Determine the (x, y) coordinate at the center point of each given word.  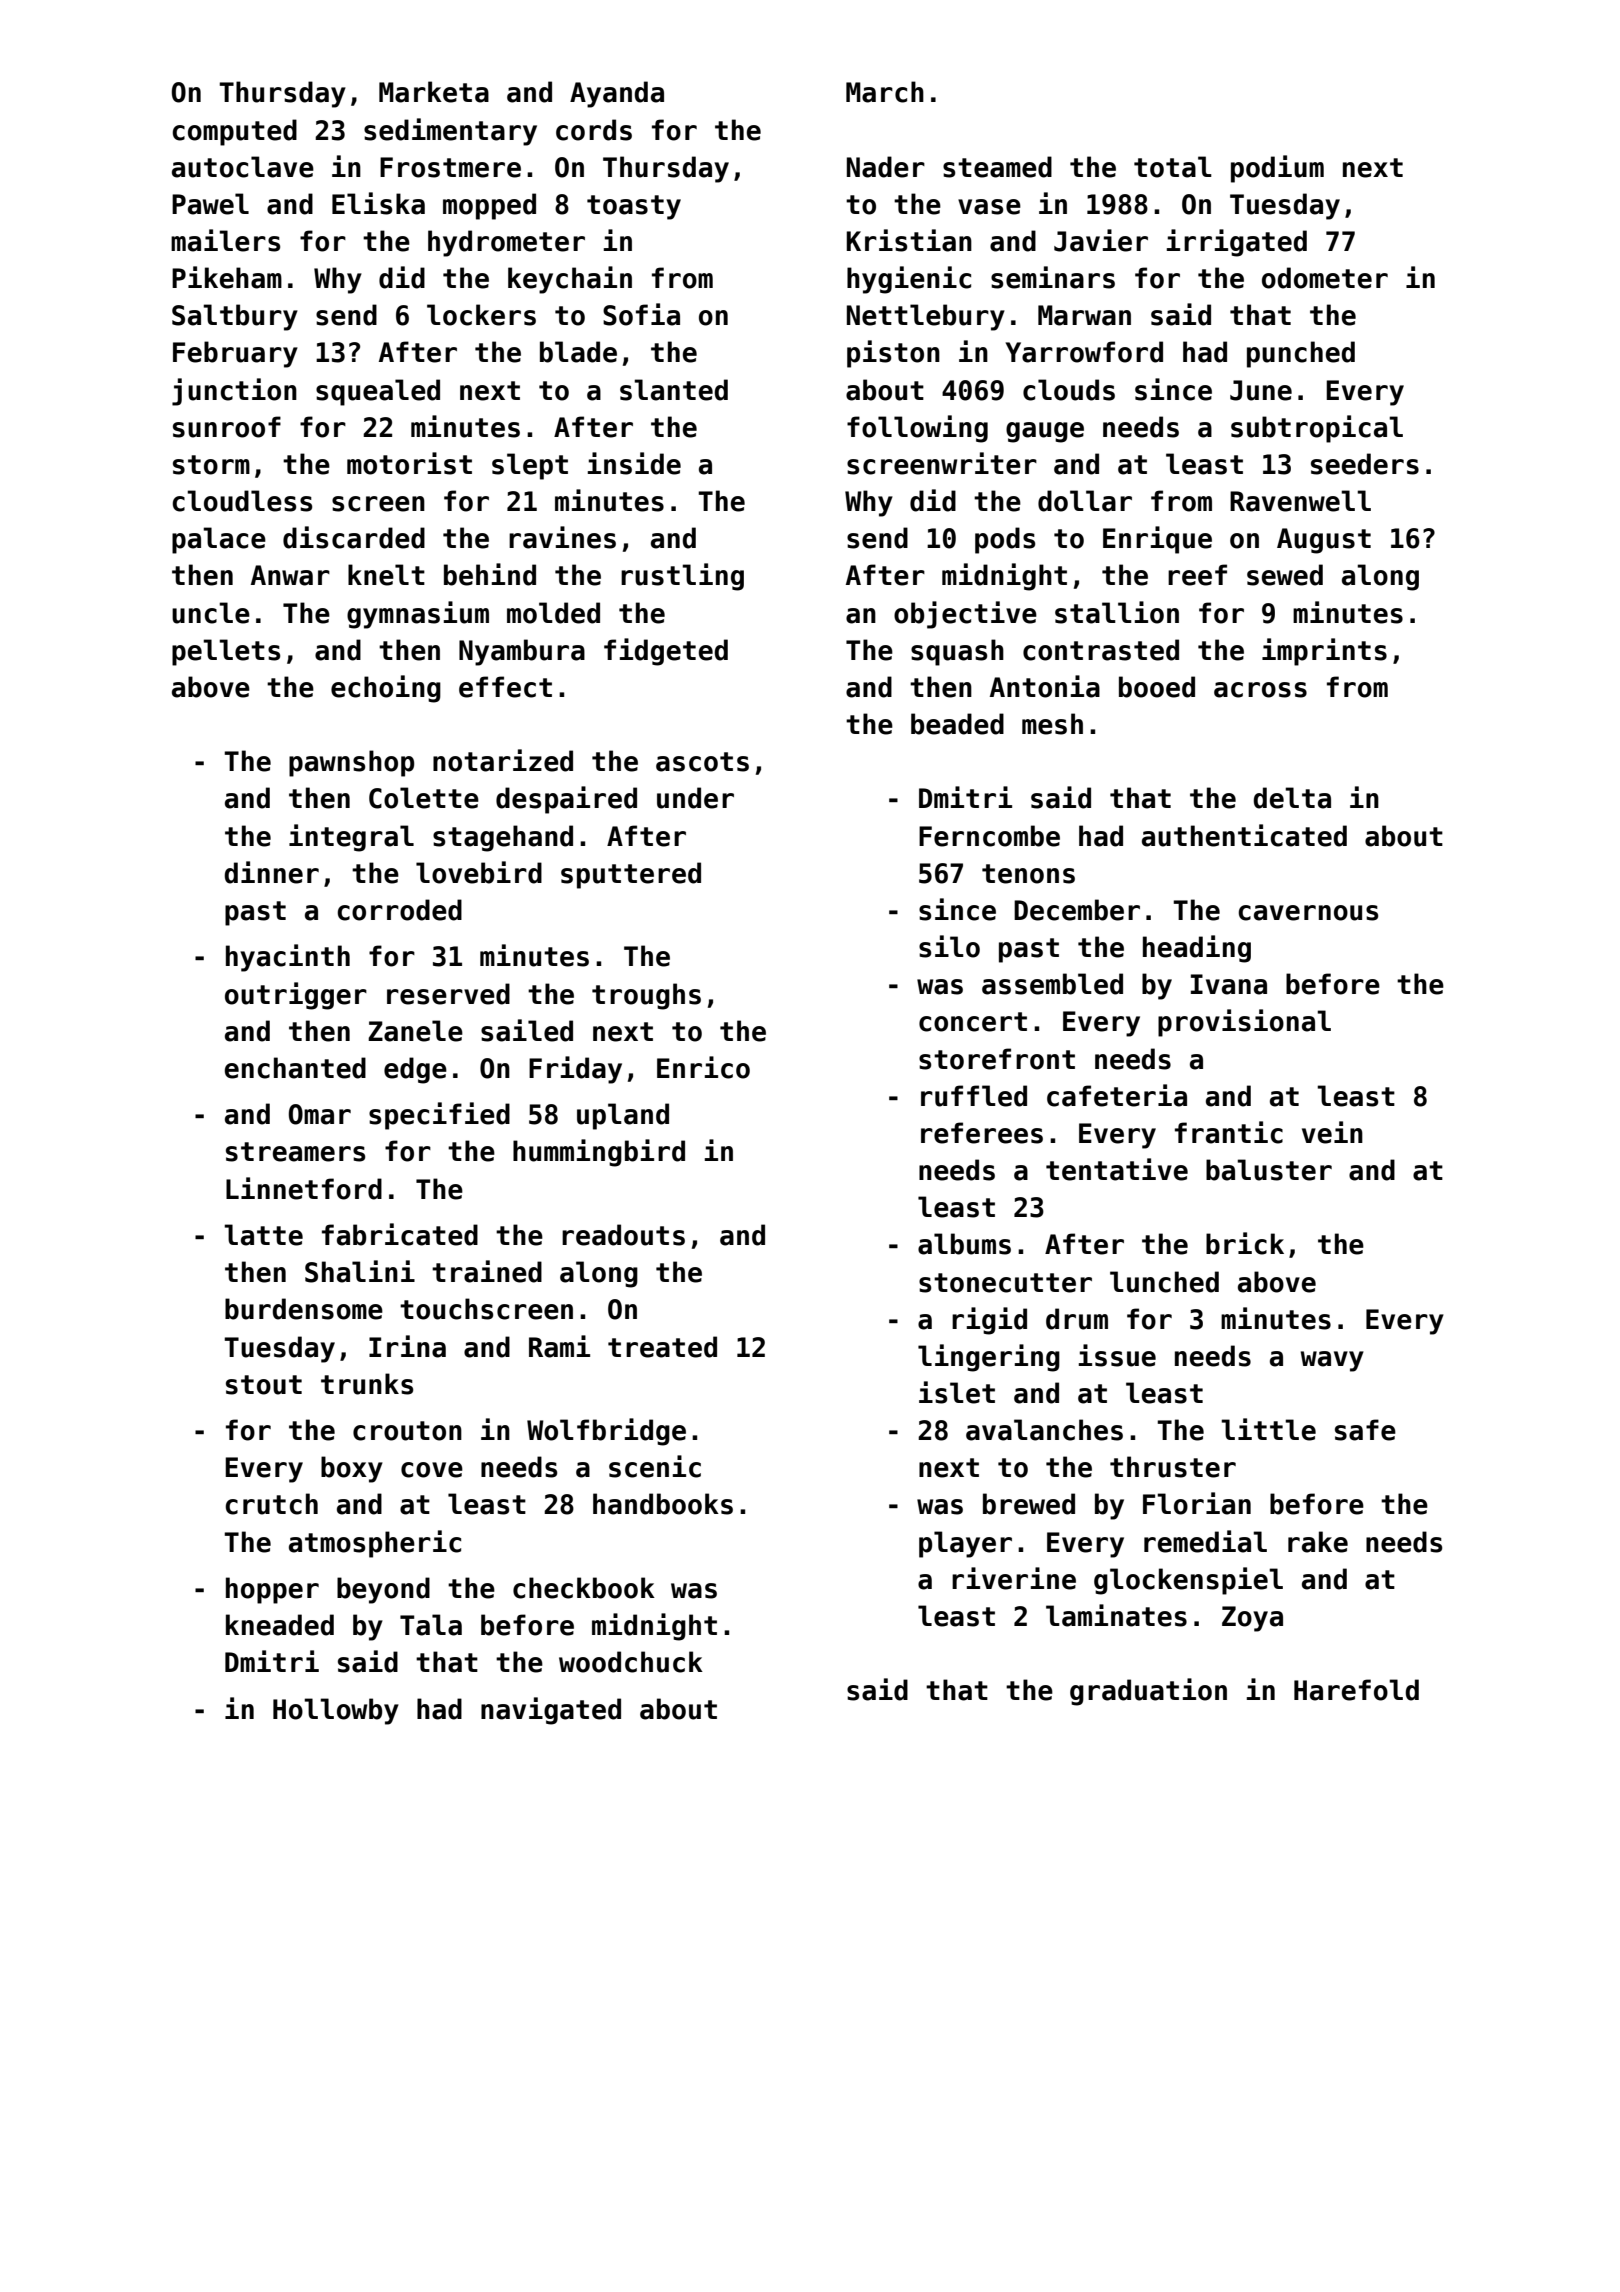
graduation (1148, 1692)
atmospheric (375, 1544)
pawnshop (351, 763)
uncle (211, 613)
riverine (1014, 1578)
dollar (1085, 501)
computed (234, 132)
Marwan (1084, 315)
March (885, 92)
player (965, 1544)
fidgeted (666, 652)
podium (1277, 169)
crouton (407, 1431)
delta (1292, 798)
